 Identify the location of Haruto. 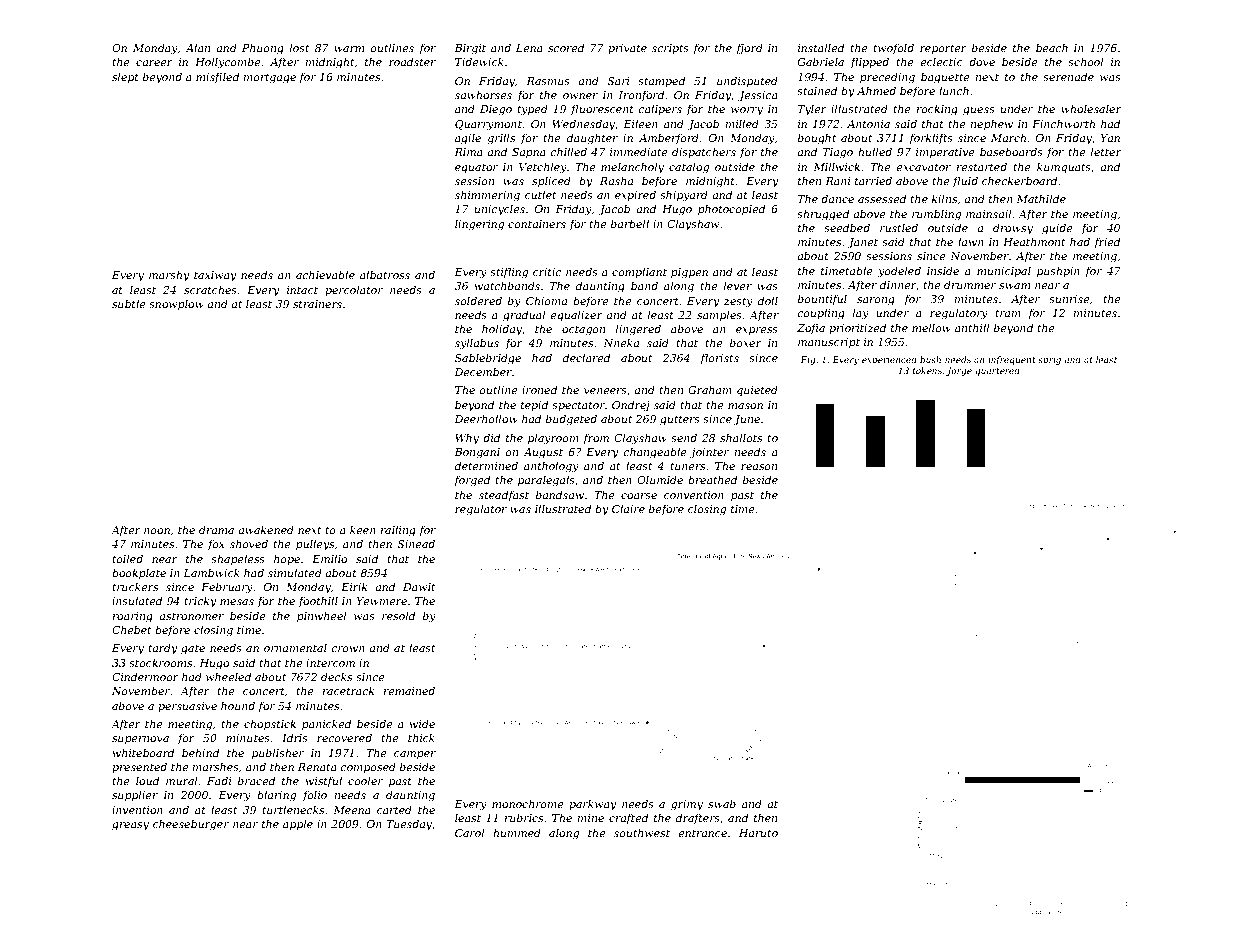
(758, 833).
